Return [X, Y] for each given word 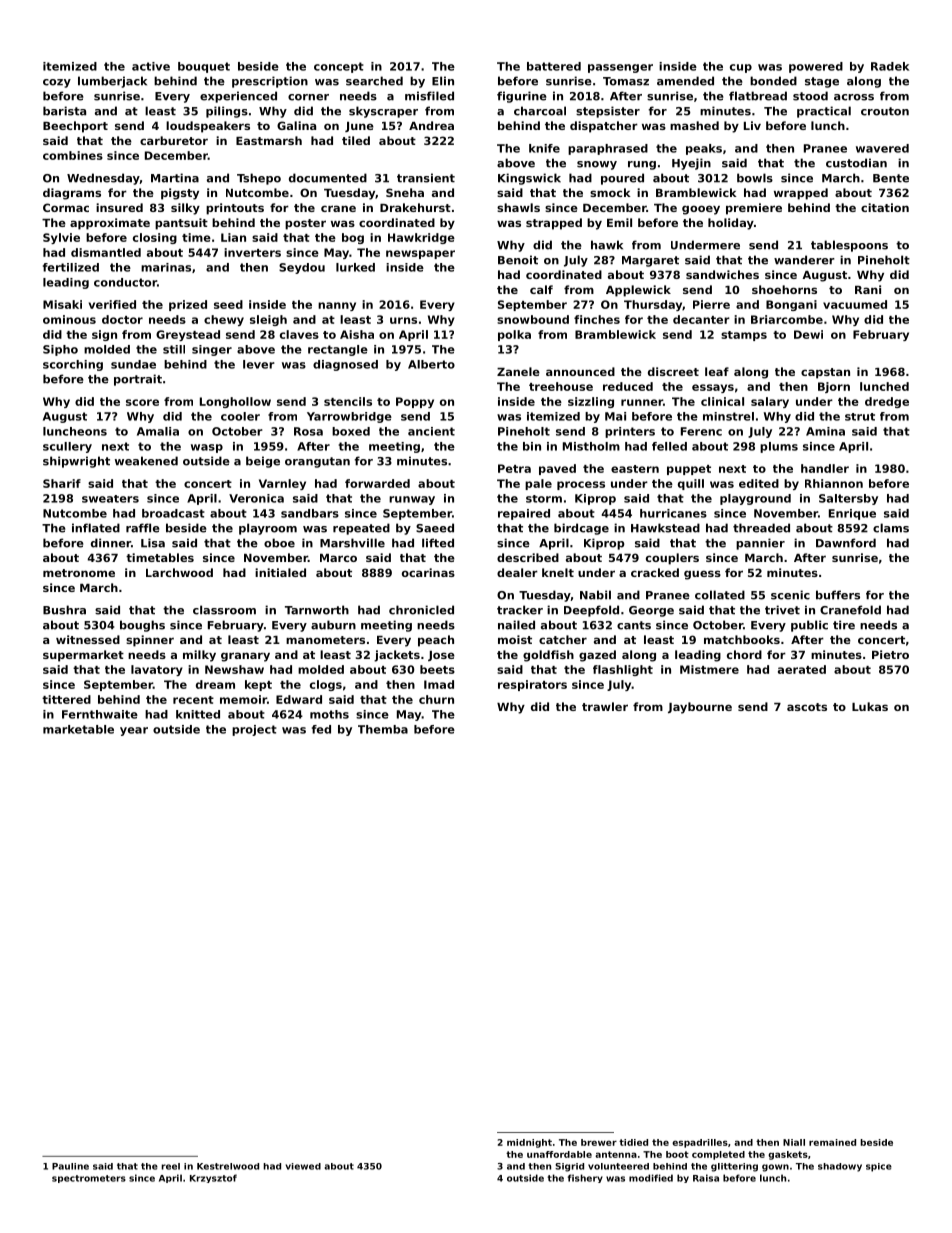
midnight [529, 1143]
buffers [838, 595]
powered [816, 67]
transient [426, 178]
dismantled [106, 252]
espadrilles [700, 1143]
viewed [303, 1166]
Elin [443, 81]
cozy [57, 83]
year [134, 731]
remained [832, 1142]
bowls [755, 178]
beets [437, 669]
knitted [198, 714]
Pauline [70, 1166]
